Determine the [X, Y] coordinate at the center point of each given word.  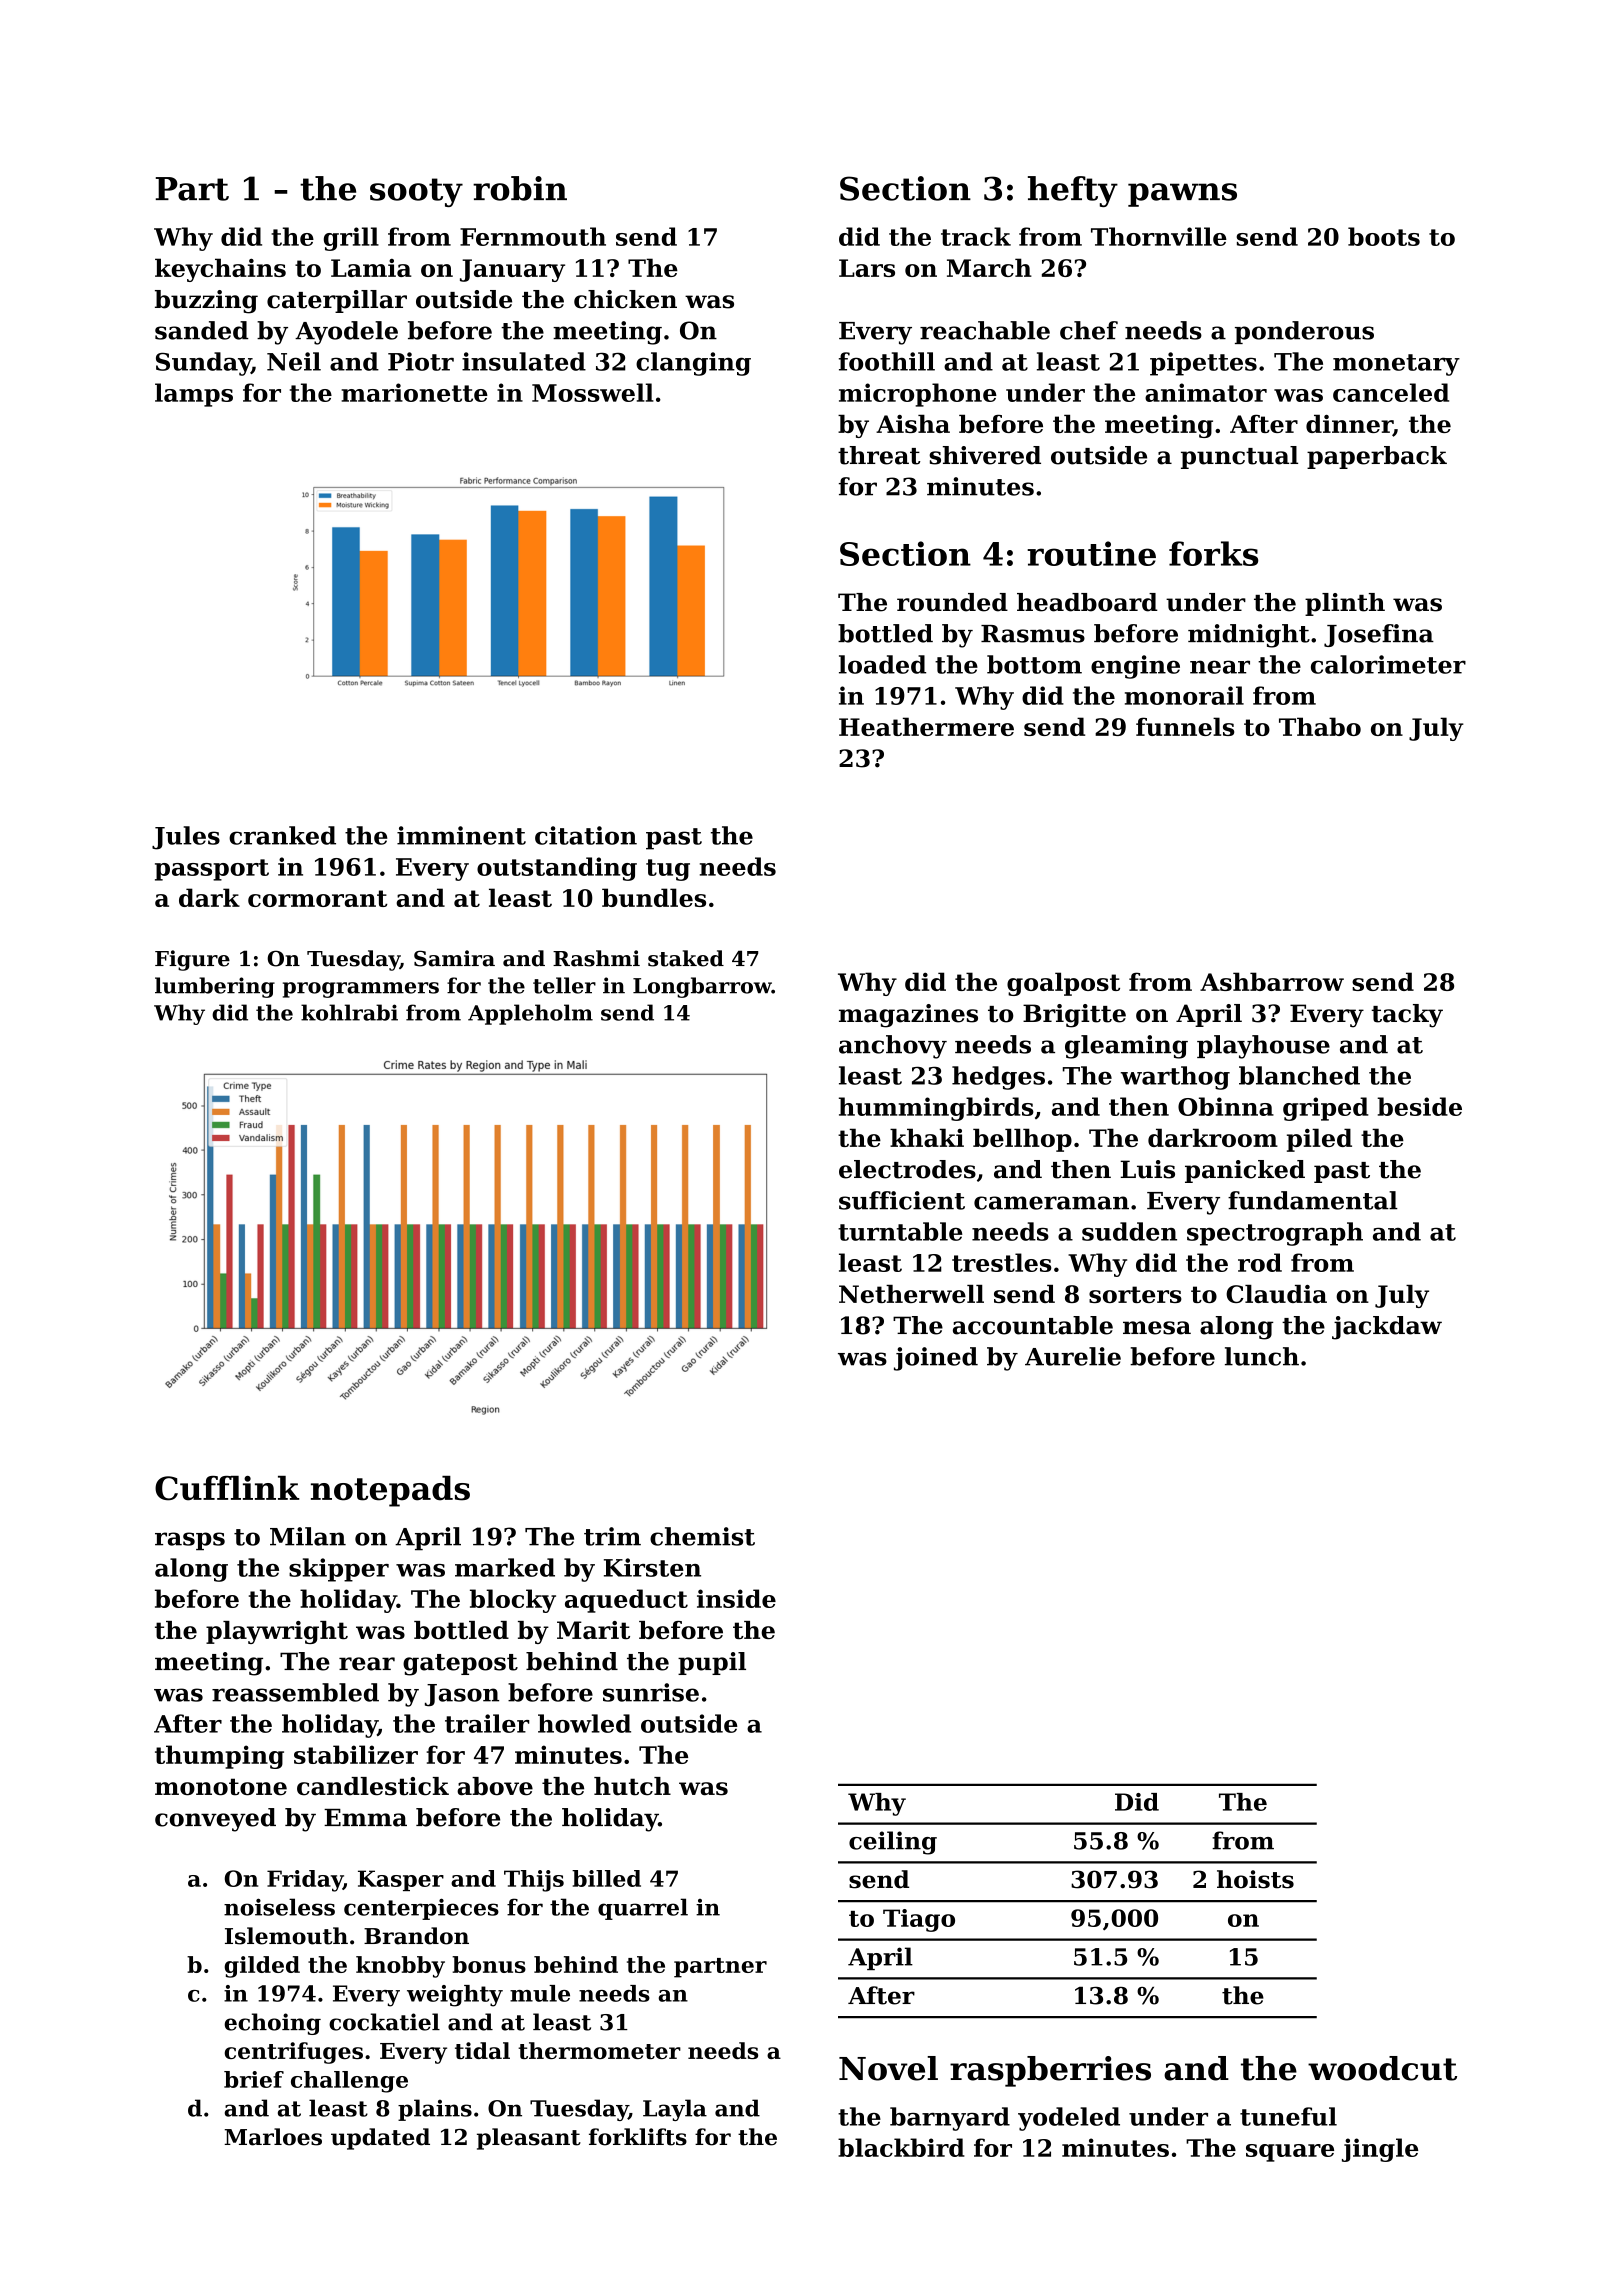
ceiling [893, 1843]
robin [520, 188]
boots [1384, 236]
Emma [365, 1818]
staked [686, 958]
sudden [1129, 1231]
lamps [194, 395]
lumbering [215, 987]
